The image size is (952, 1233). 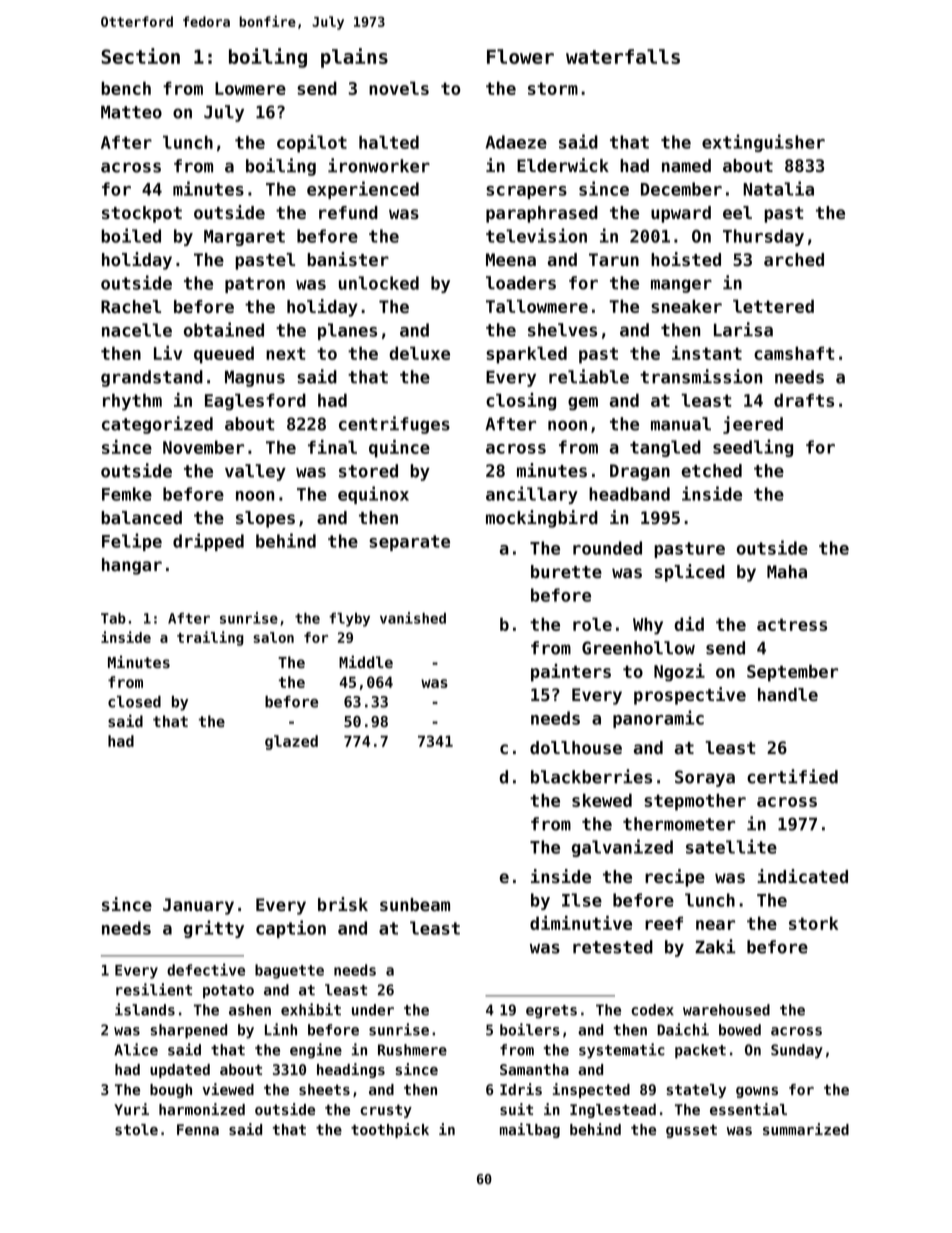 I want to click on January, so click(x=198, y=906).
